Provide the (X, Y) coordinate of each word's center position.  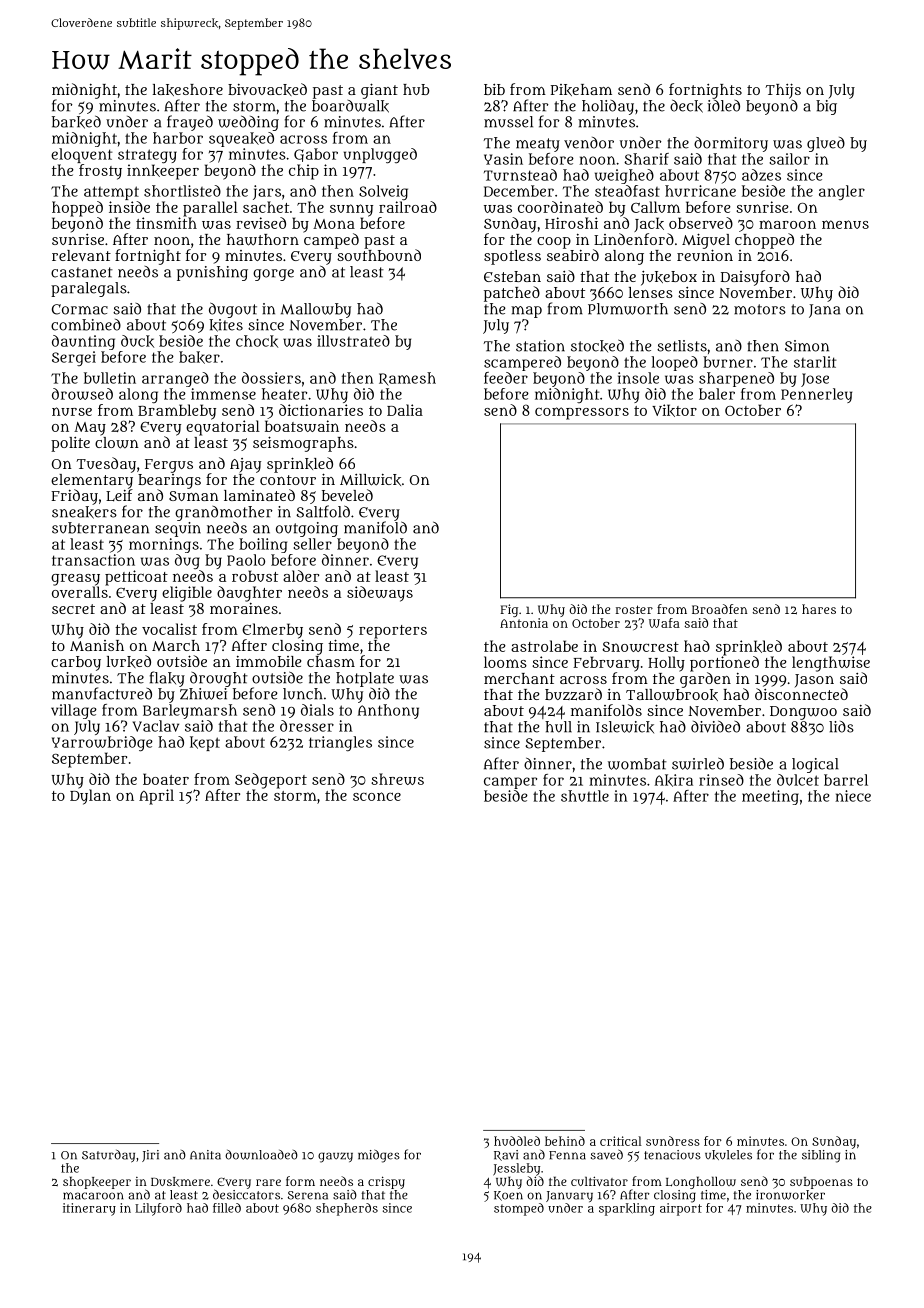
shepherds (347, 1209)
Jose (815, 380)
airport (681, 1209)
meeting (770, 797)
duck (137, 341)
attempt (111, 193)
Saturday (108, 1156)
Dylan (90, 797)
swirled (698, 763)
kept (205, 743)
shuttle (585, 796)
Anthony (388, 711)
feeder (506, 378)
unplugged (380, 156)
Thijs (783, 91)
